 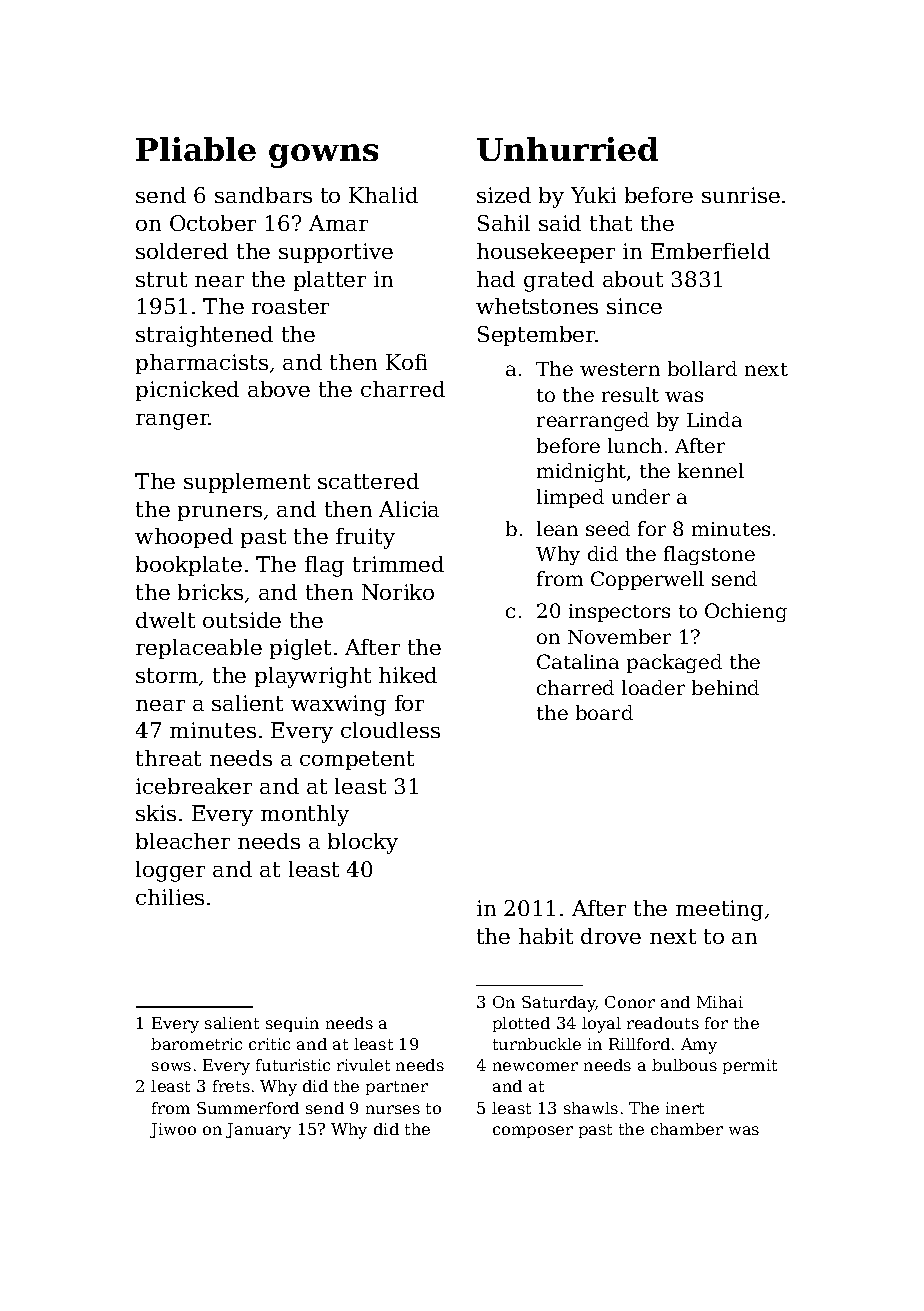 I want to click on Pliable, so click(x=196, y=149).
